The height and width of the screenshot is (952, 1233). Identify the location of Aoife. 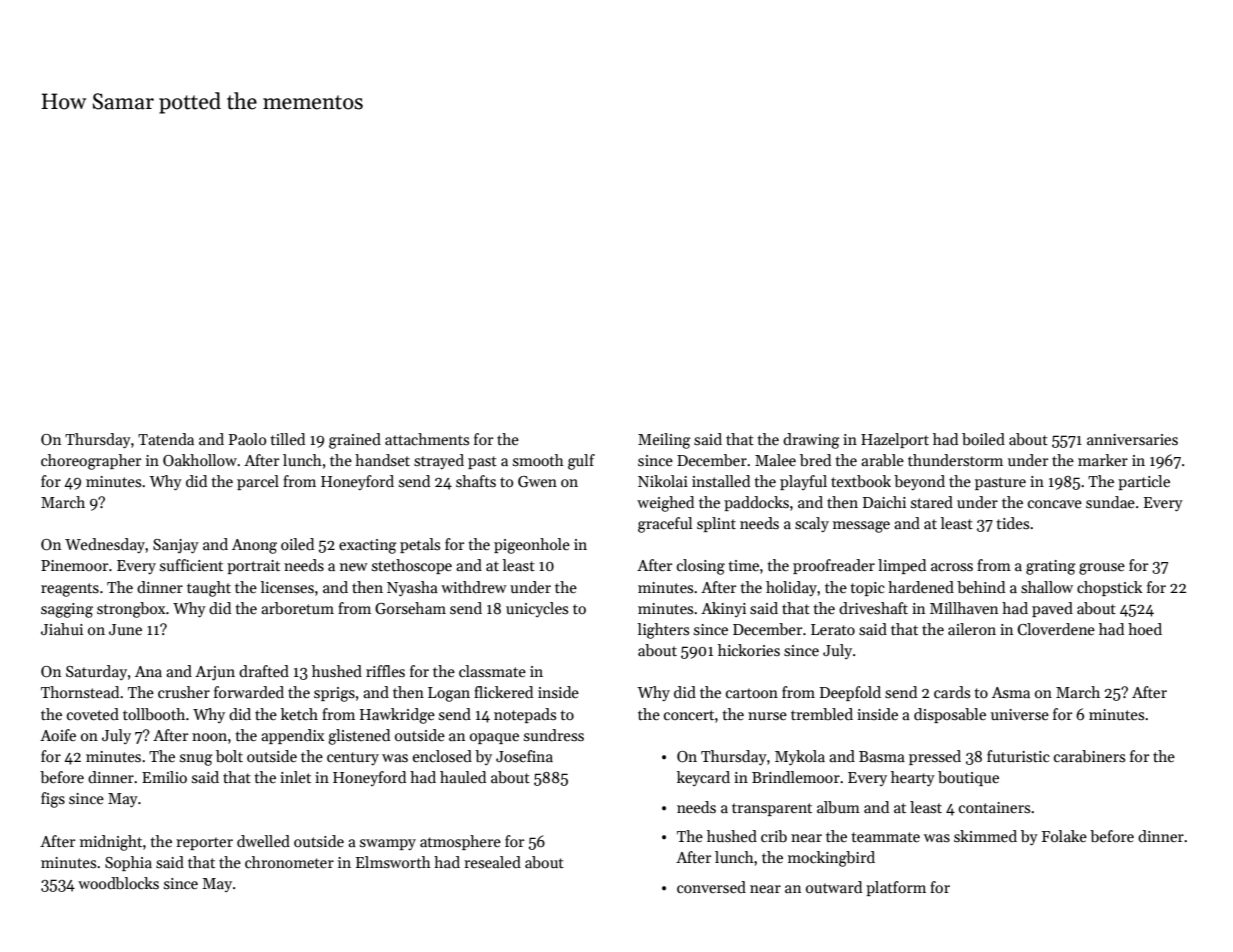
(58, 735).
